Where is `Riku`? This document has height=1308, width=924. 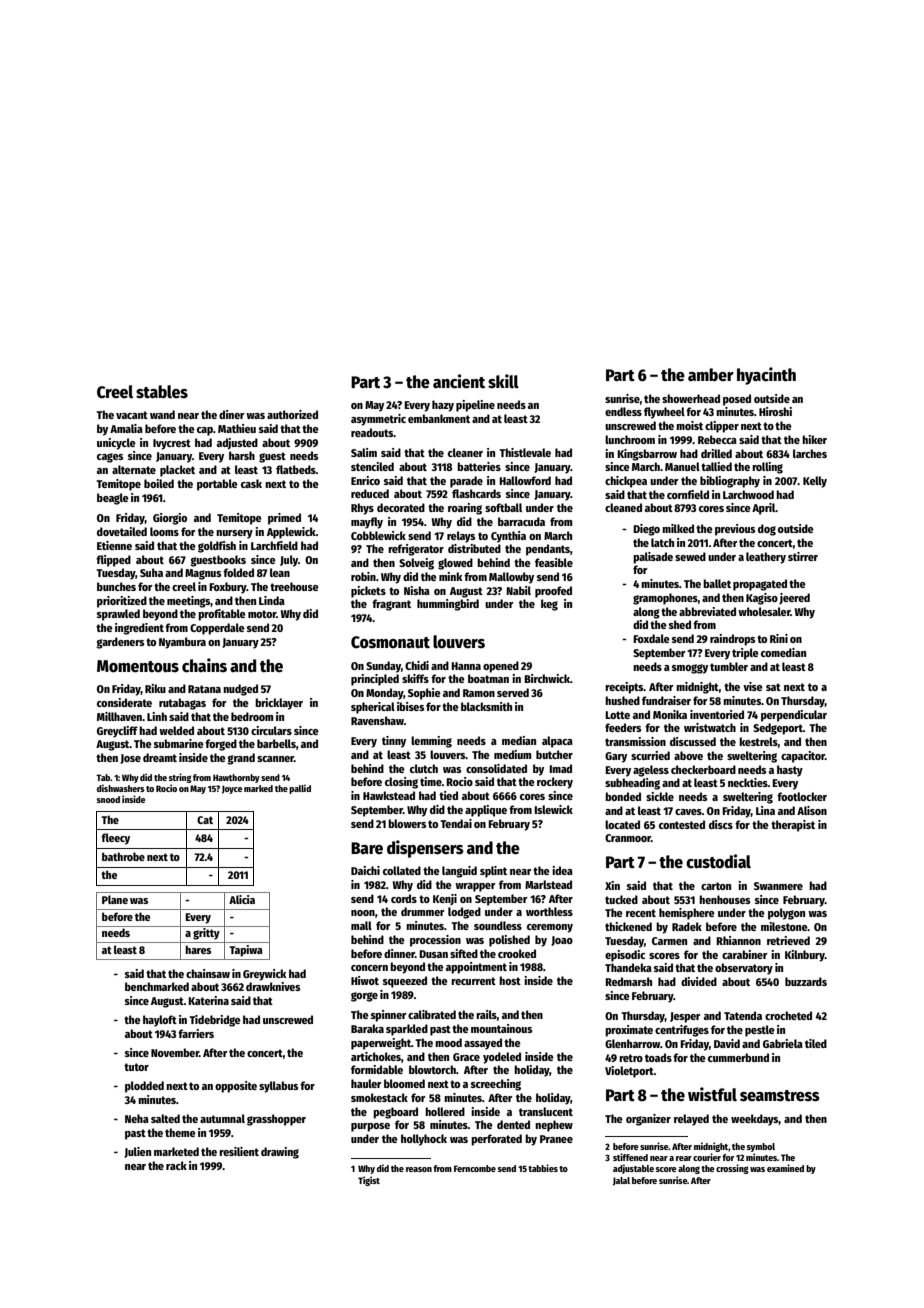 Riku is located at coordinates (155, 688).
